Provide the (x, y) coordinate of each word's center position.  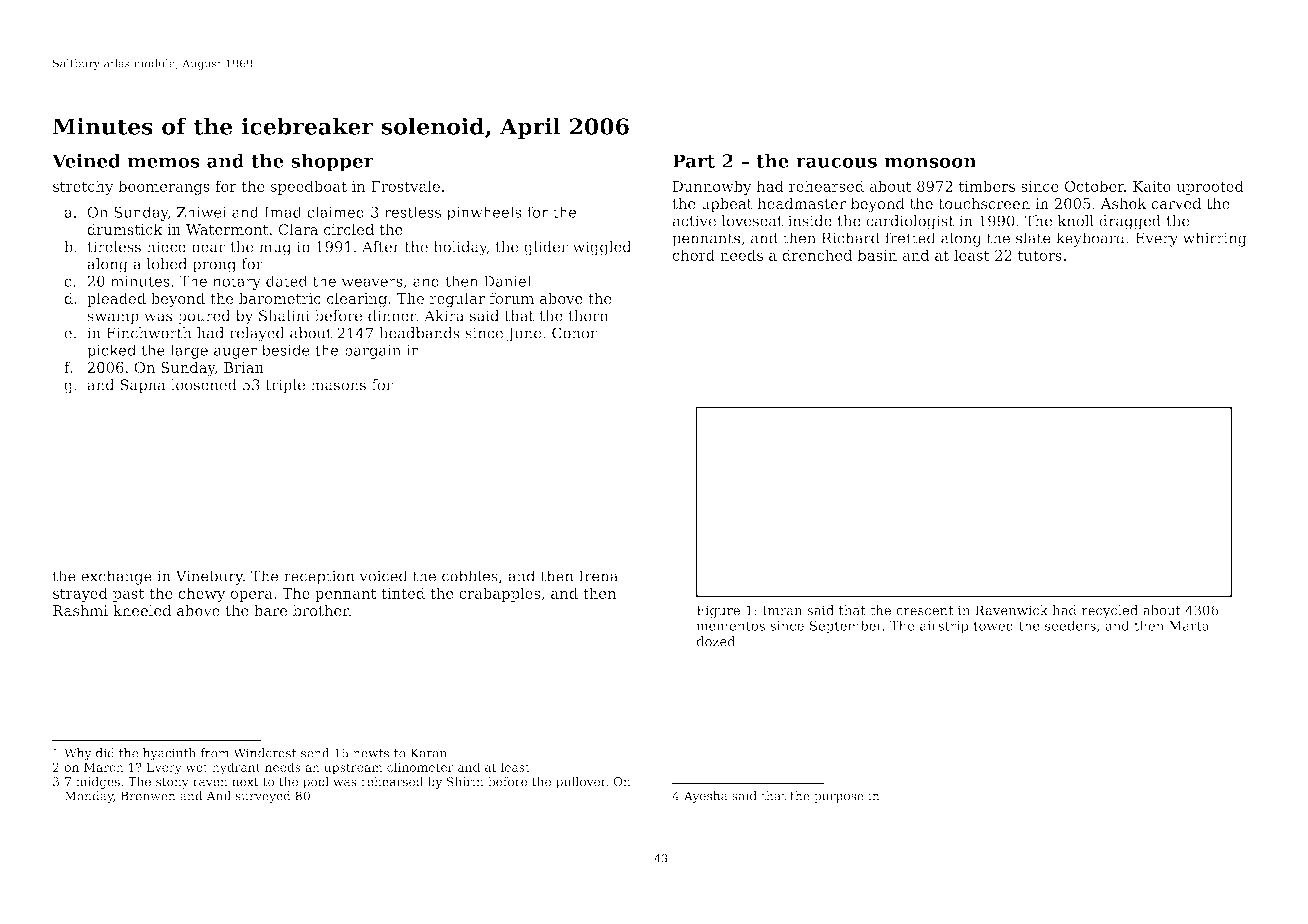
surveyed (263, 797)
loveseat (752, 221)
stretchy (83, 187)
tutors (1040, 255)
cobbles (470, 576)
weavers (372, 283)
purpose (839, 798)
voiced (383, 576)
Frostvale (405, 186)
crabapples (500, 594)
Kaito (1152, 186)
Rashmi (80, 610)
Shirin (465, 782)
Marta (1189, 626)
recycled (1109, 611)
